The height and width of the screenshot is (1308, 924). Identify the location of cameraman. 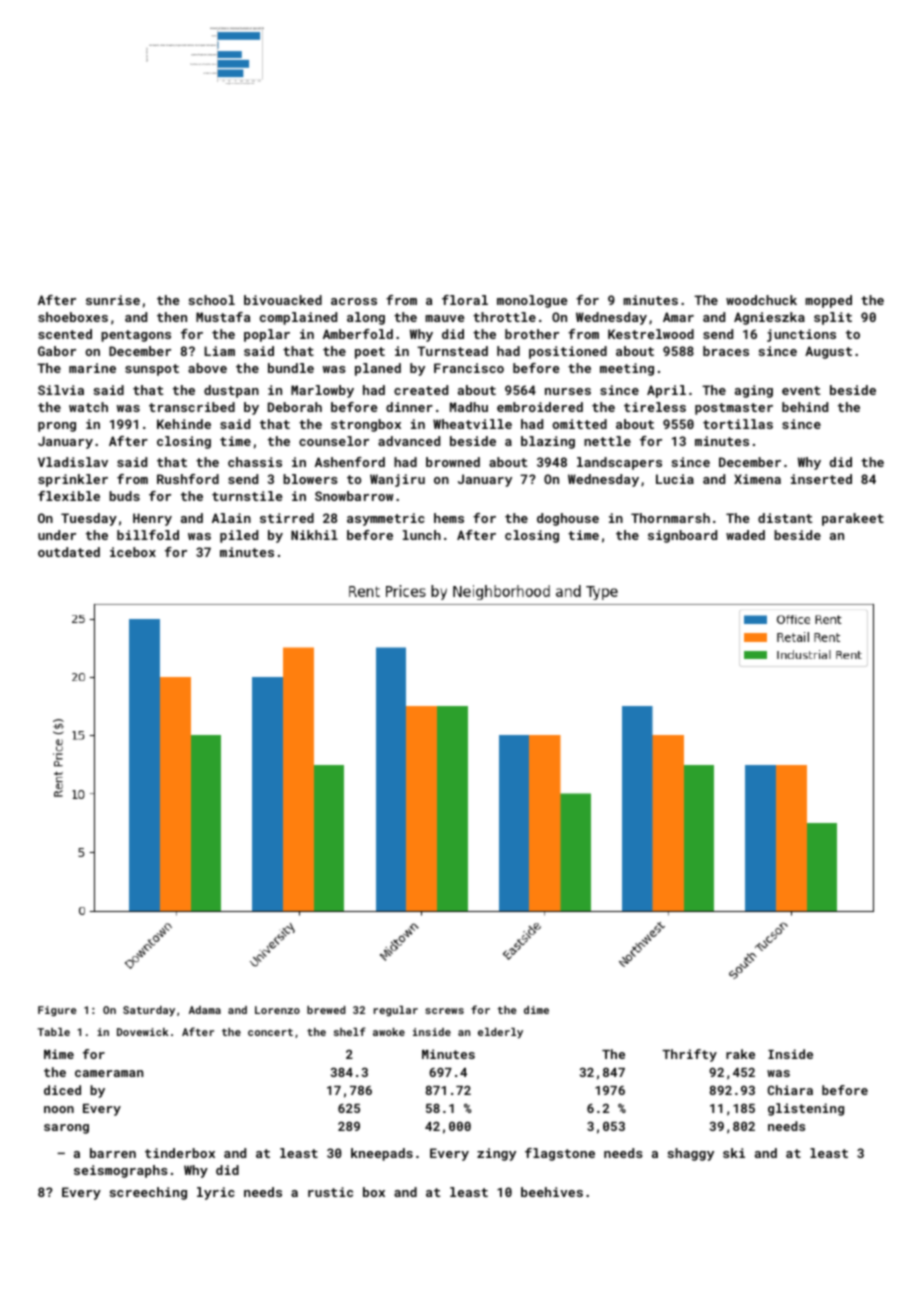
(109, 1073).
